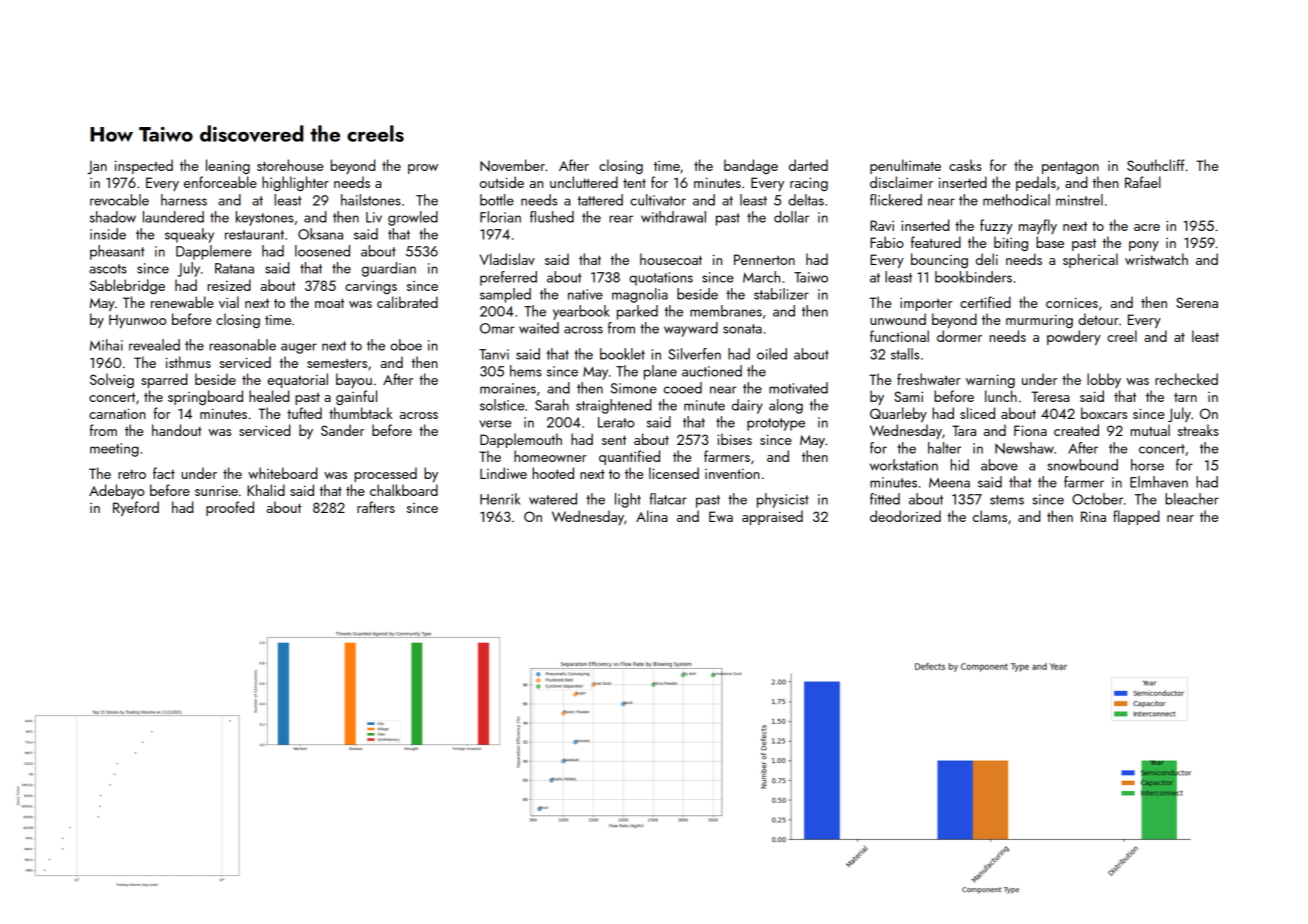 The width and height of the screenshot is (1308, 924). What do you see at coordinates (216, 491) in the screenshot?
I see `sunrise` at bounding box center [216, 491].
